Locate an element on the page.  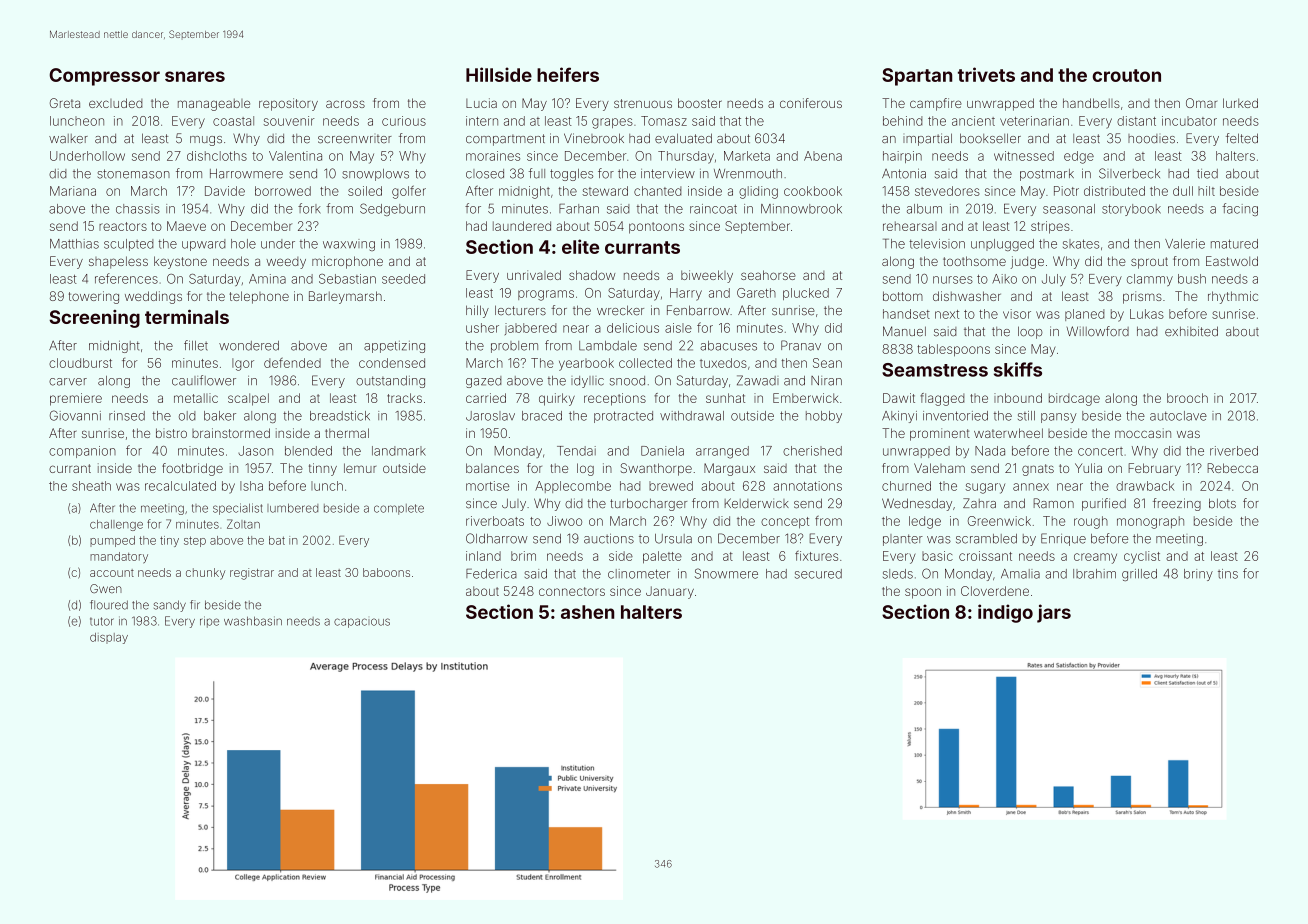
balances is located at coordinates (492, 468).
